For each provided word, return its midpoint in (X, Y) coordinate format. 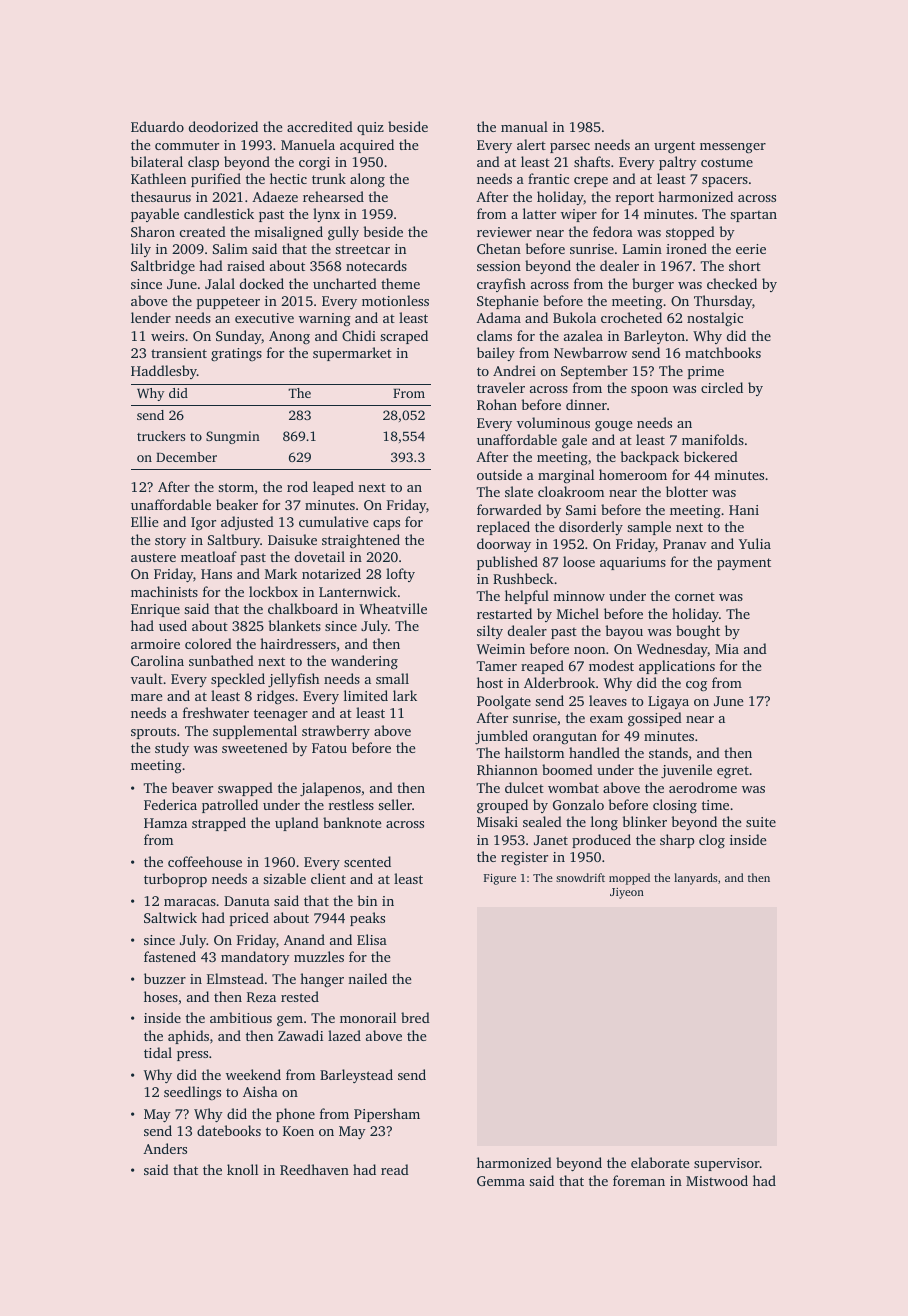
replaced (503, 528)
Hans (216, 574)
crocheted (631, 317)
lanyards (695, 879)
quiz (370, 128)
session (499, 266)
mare (146, 697)
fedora (613, 231)
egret (733, 772)
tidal (158, 1052)
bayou (624, 632)
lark (405, 695)
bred (415, 1017)
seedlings (192, 1093)
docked (262, 283)
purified (216, 180)
